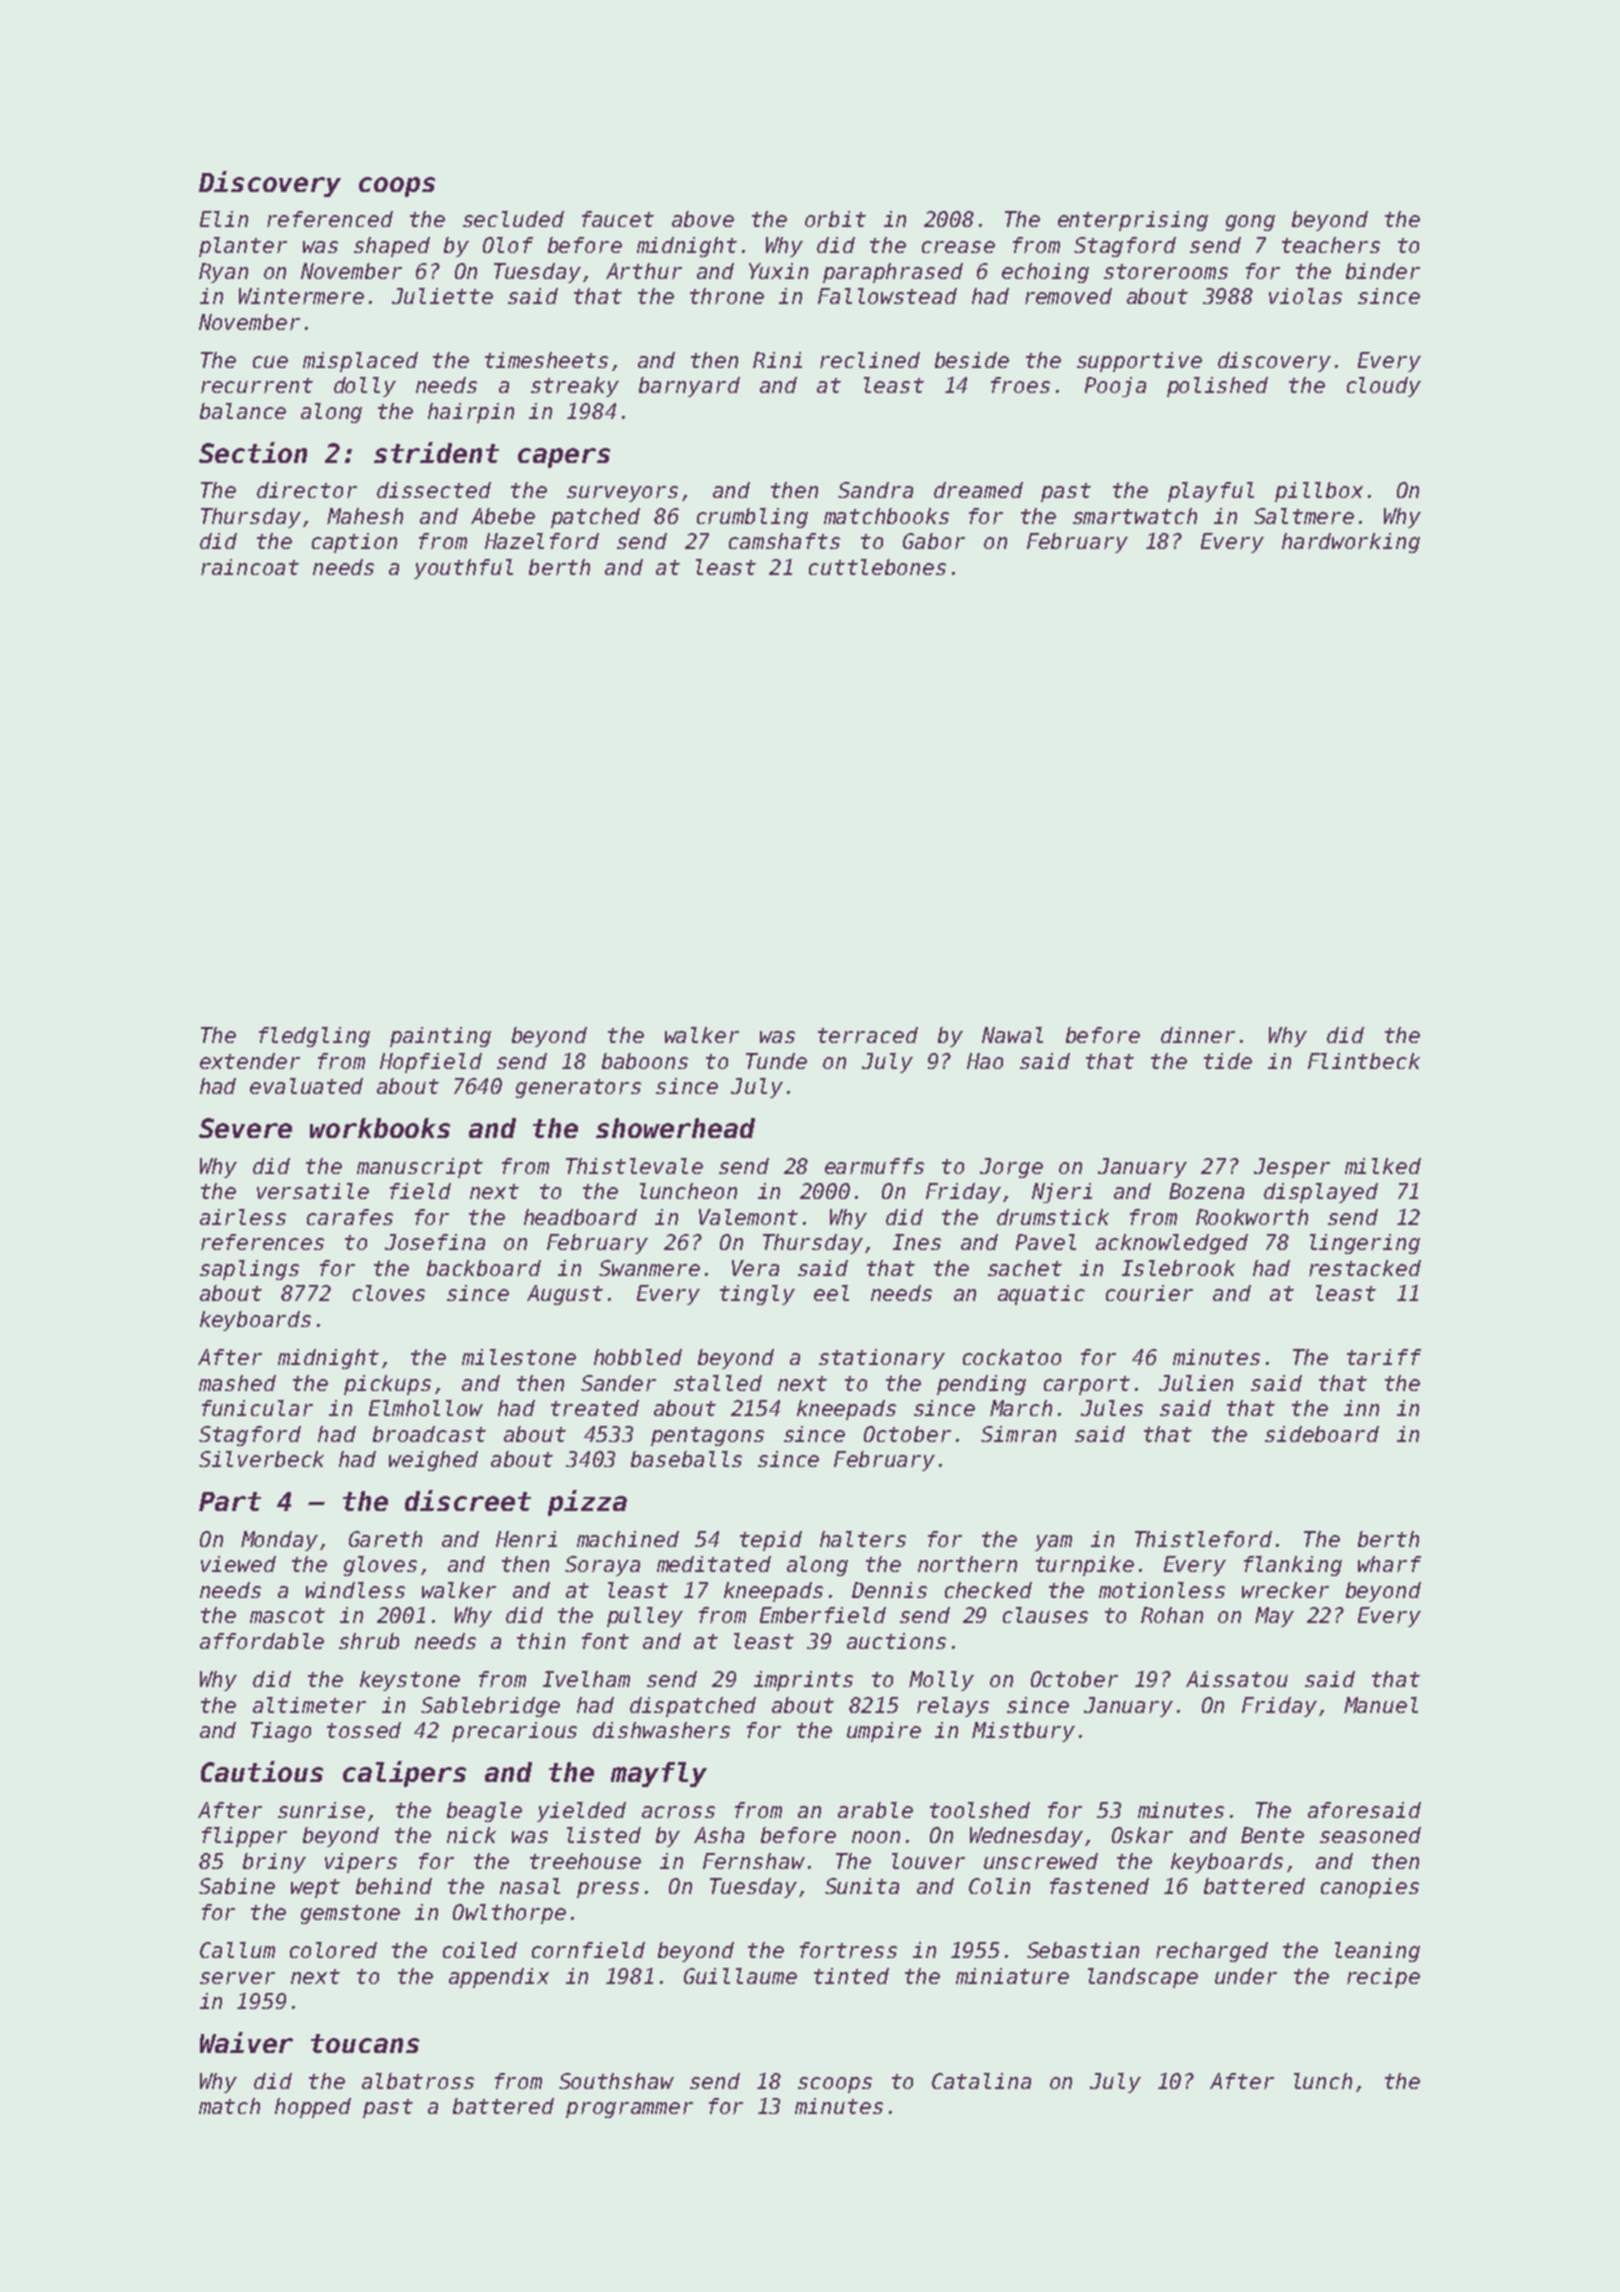 Image resolution: width=1620 pixels, height=2292 pixels. Describe the element at coordinates (313, 2108) in the screenshot. I see `hopped` at that location.
